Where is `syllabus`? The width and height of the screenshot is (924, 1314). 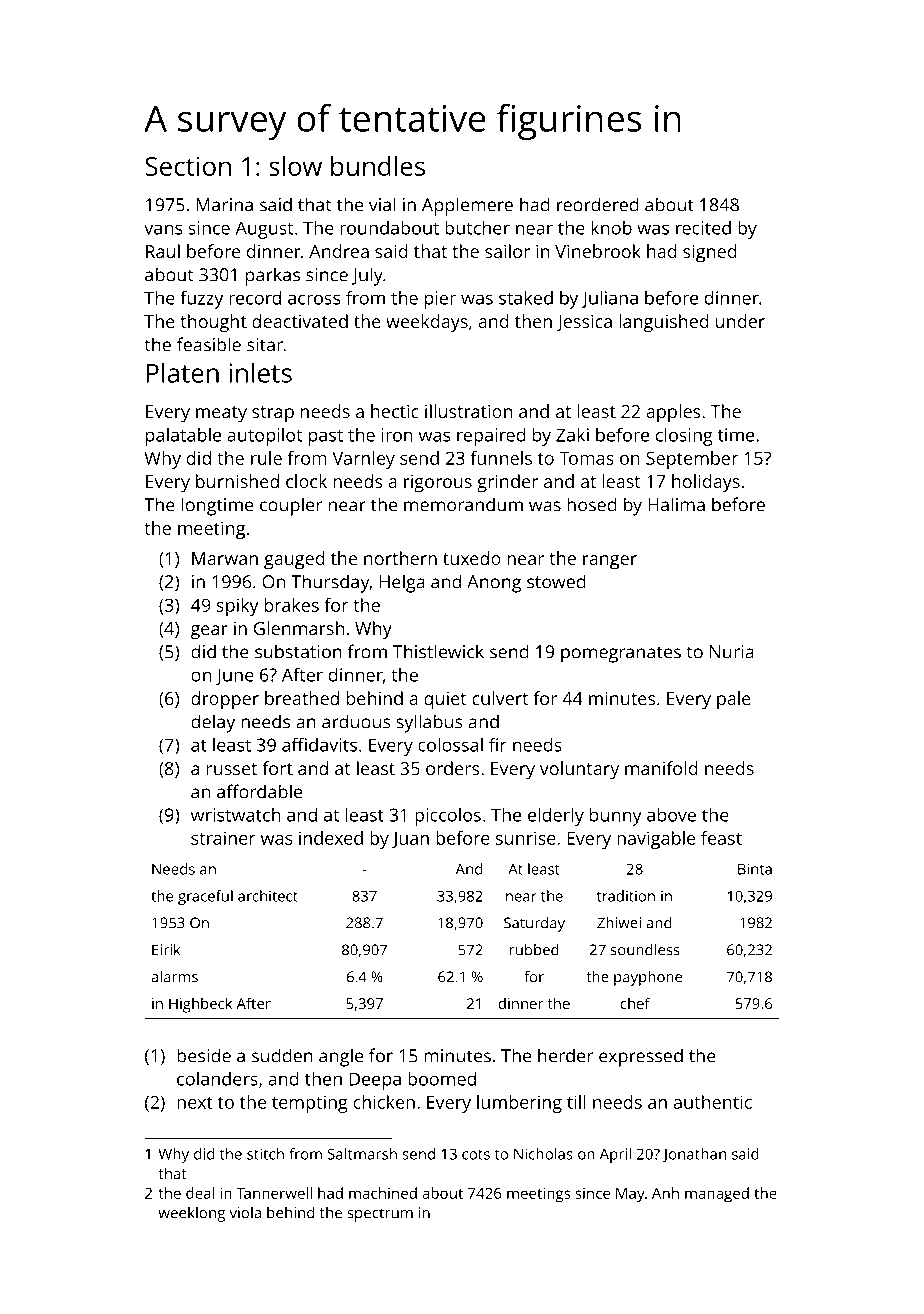
syllabus is located at coordinates (429, 723).
